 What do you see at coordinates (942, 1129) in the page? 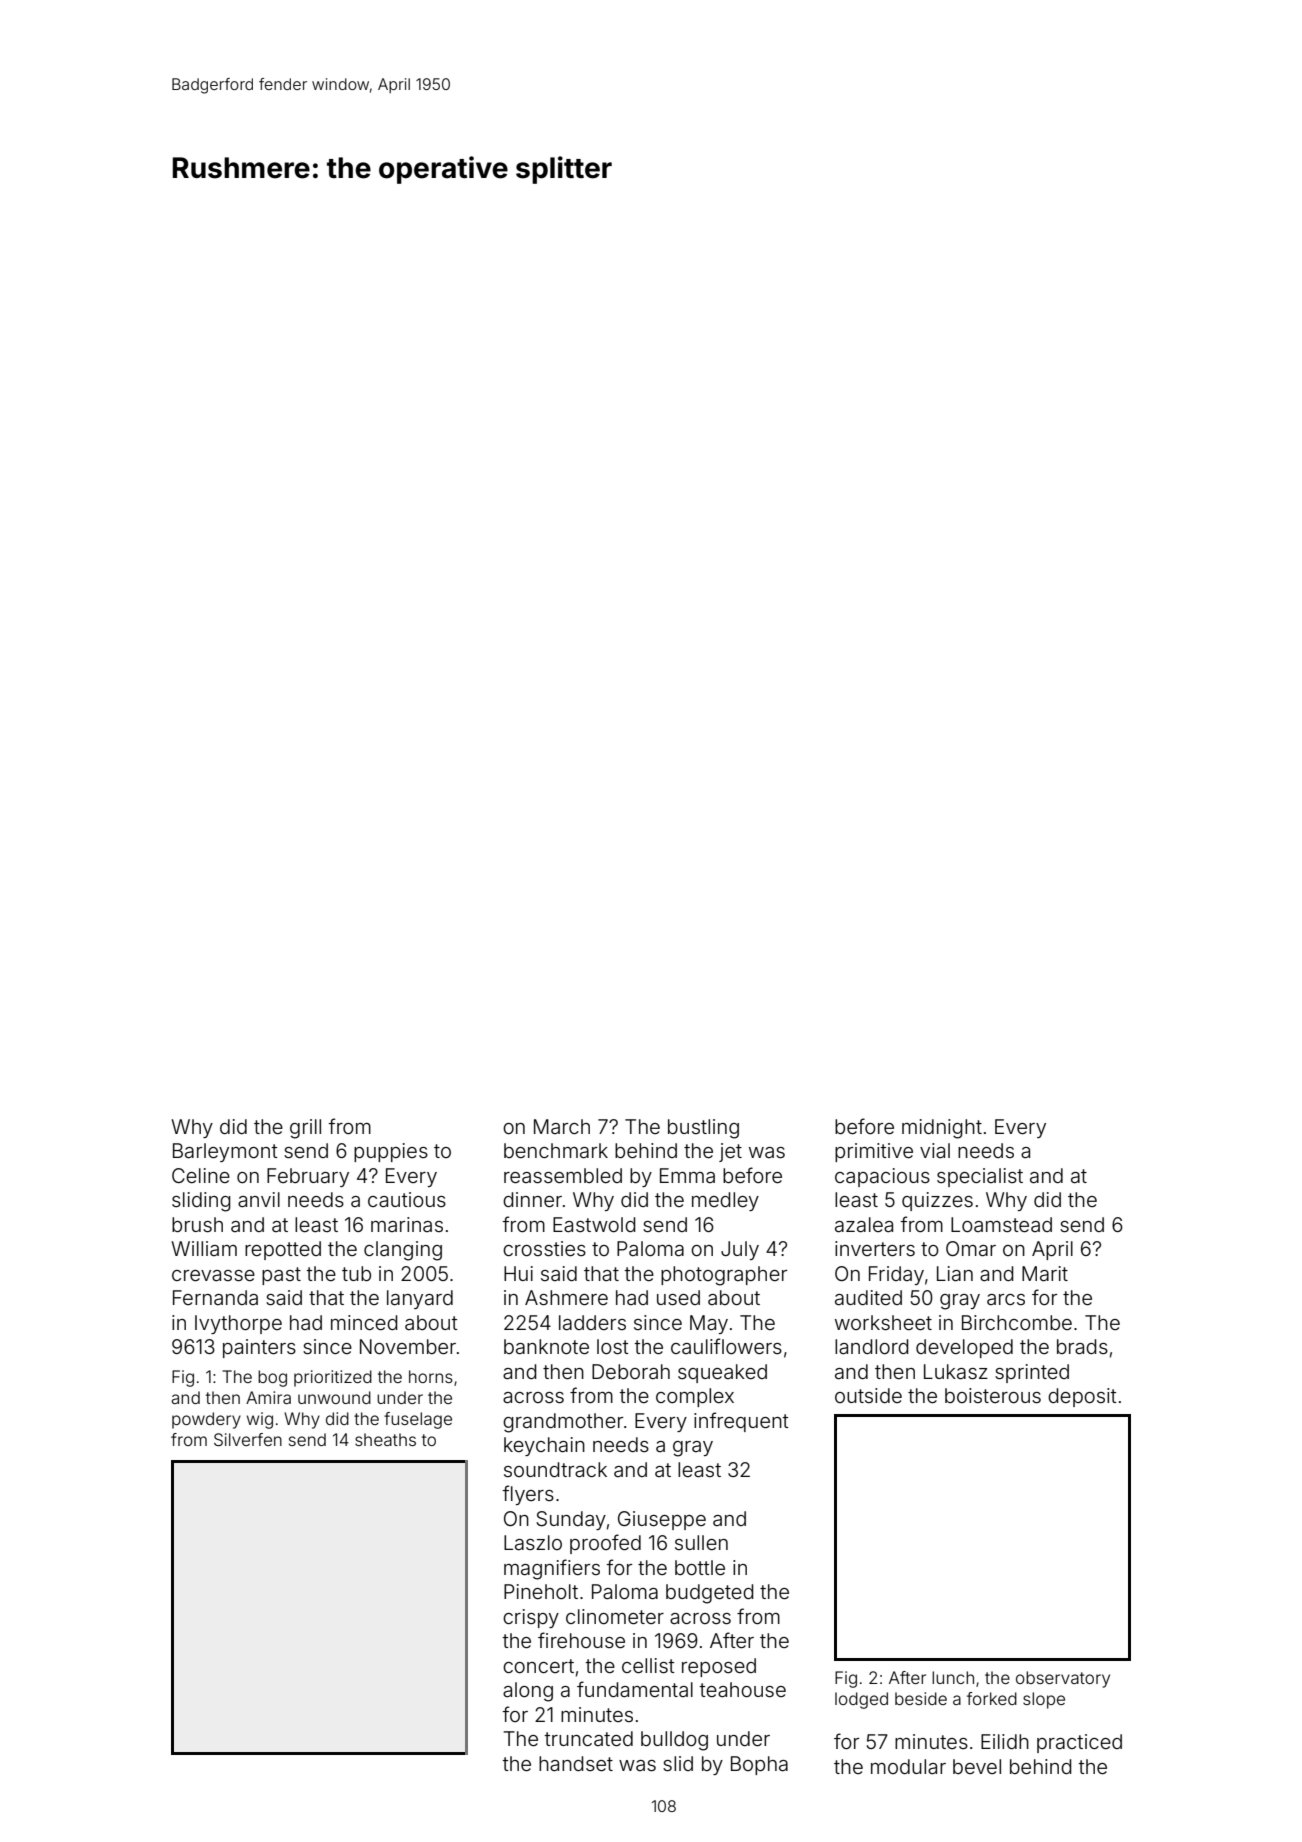
I see `midnight` at bounding box center [942, 1129].
